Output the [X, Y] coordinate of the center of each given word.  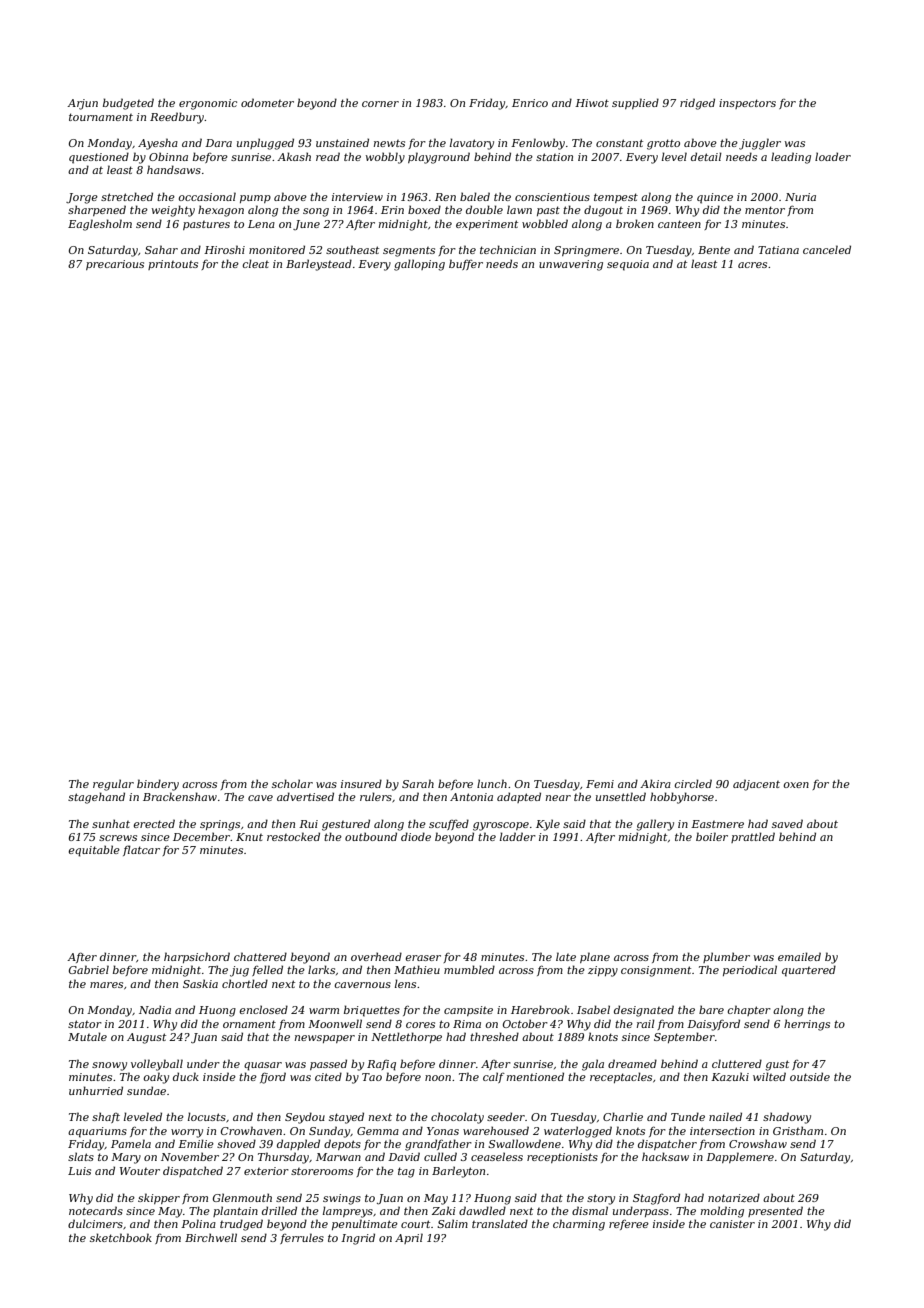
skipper [159, 1198]
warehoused [496, 1130]
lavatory [472, 144]
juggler [760, 144]
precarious [115, 265]
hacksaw [665, 1156]
